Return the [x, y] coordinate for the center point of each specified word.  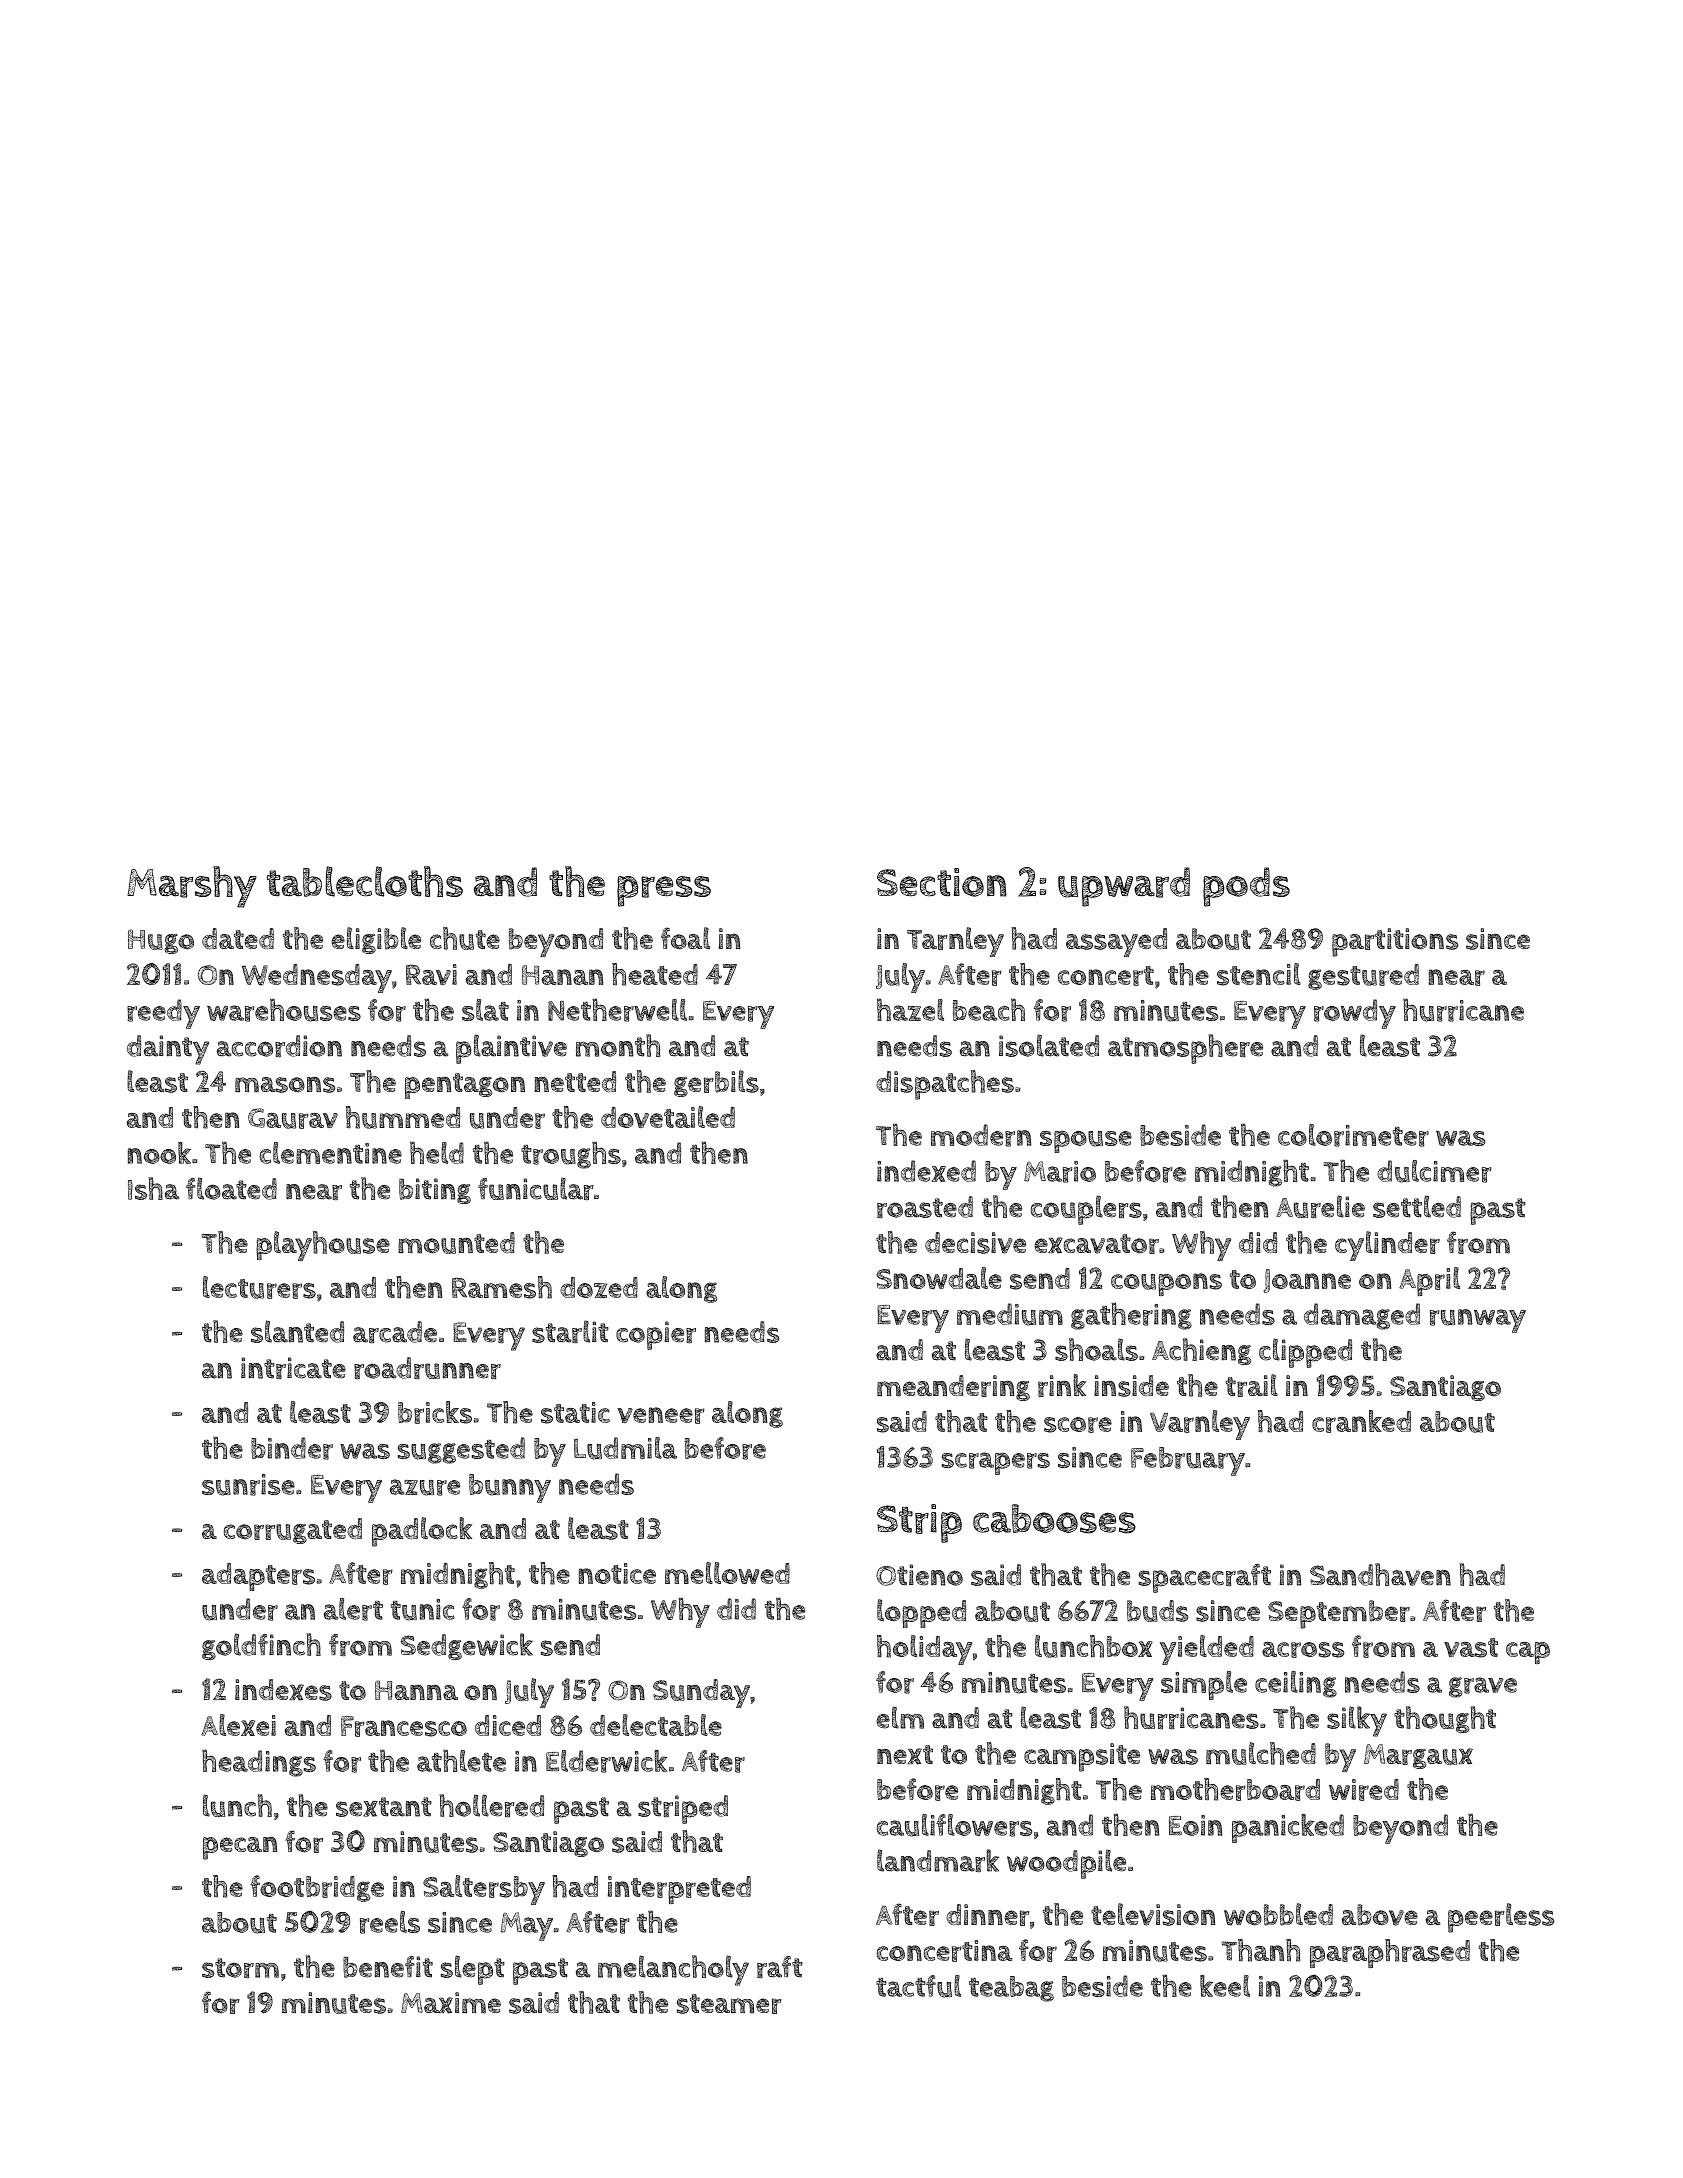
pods [1246, 887]
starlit [570, 1331]
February [1188, 1461]
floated [231, 1188]
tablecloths [365, 881]
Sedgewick [466, 1646]
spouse [1086, 1141]
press [664, 891]
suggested [461, 1450]
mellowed [727, 1573]
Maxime [451, 2003]
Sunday [701, 1693]
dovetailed [668, 1117]
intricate [293, 1368]
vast [1471, 1648]
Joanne [1307, 1281]
